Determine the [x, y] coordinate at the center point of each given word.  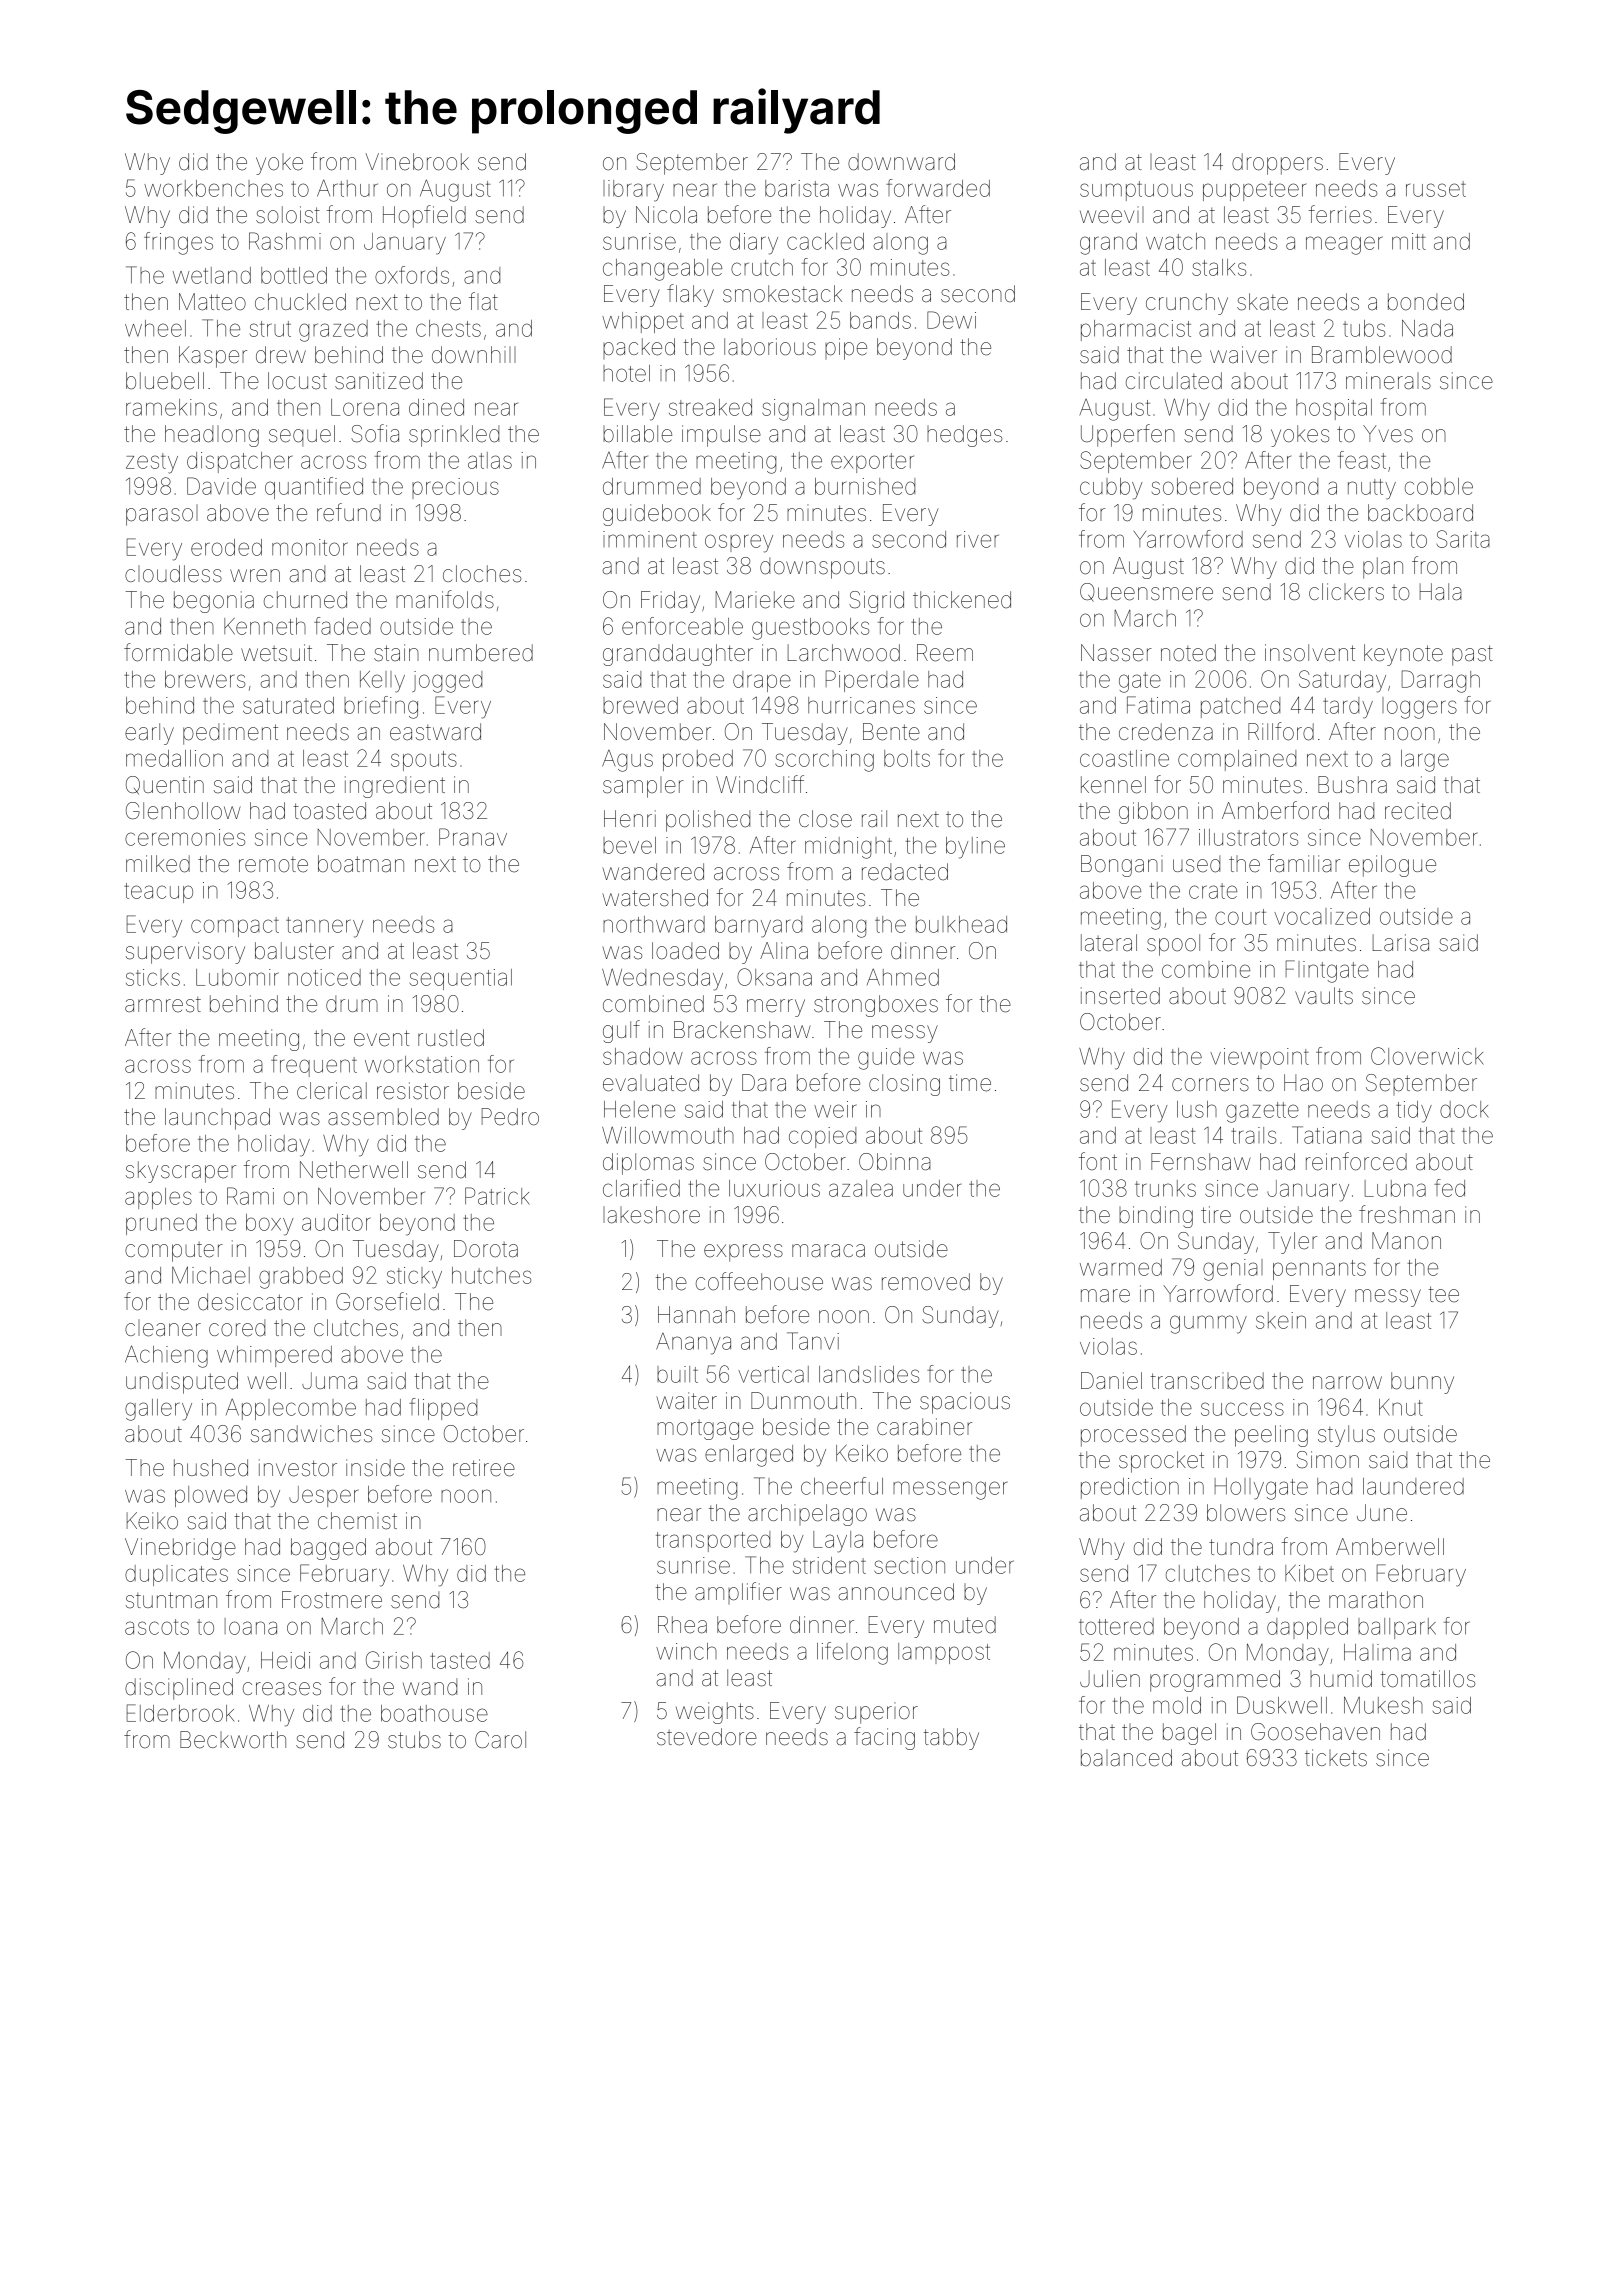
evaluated [651, 1083]
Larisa [1401, 943]
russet [1436, 189]
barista [797, 188]
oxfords [412, 275]
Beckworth [233, 1740]
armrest [163, 1005]
